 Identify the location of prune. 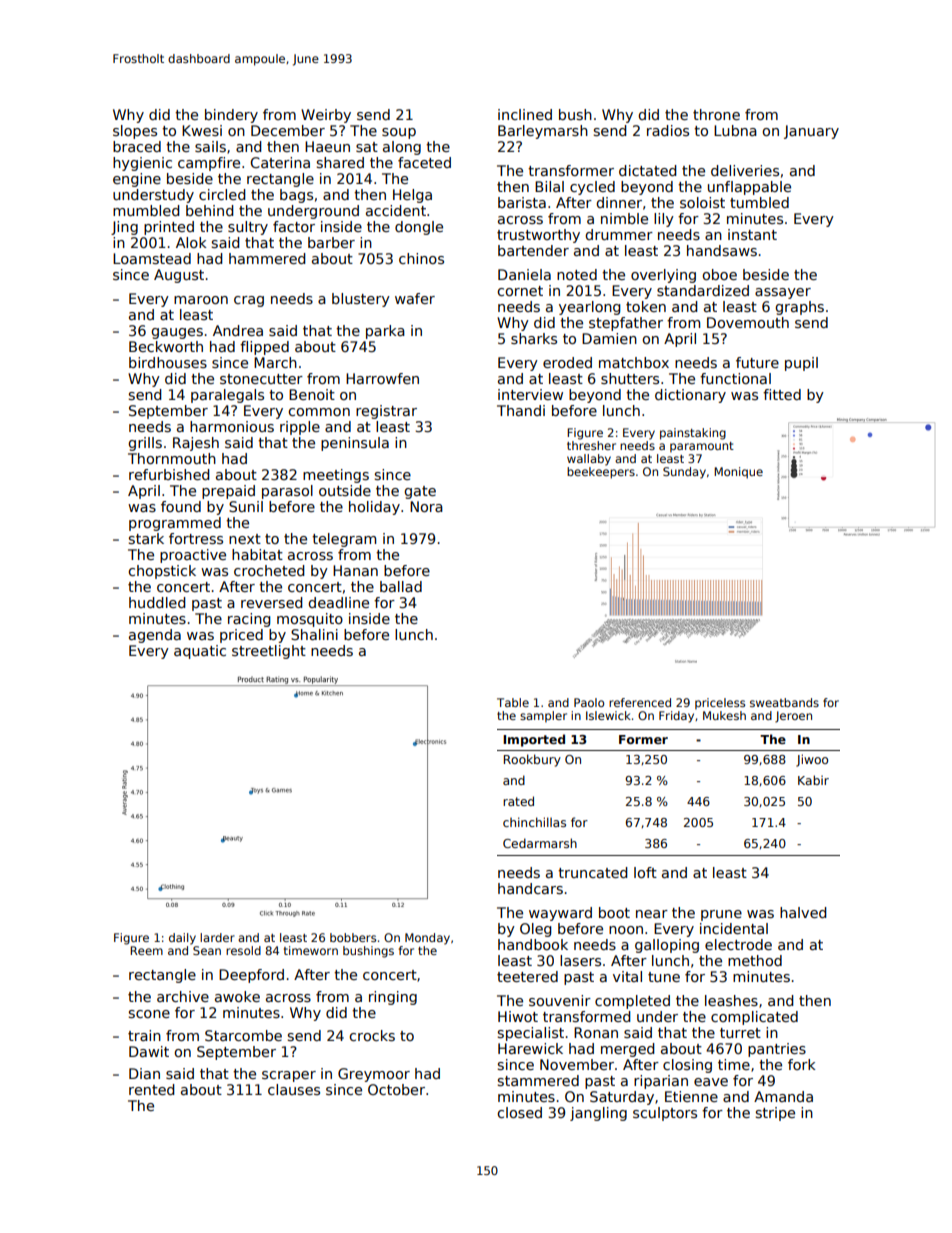
(721, 915).
